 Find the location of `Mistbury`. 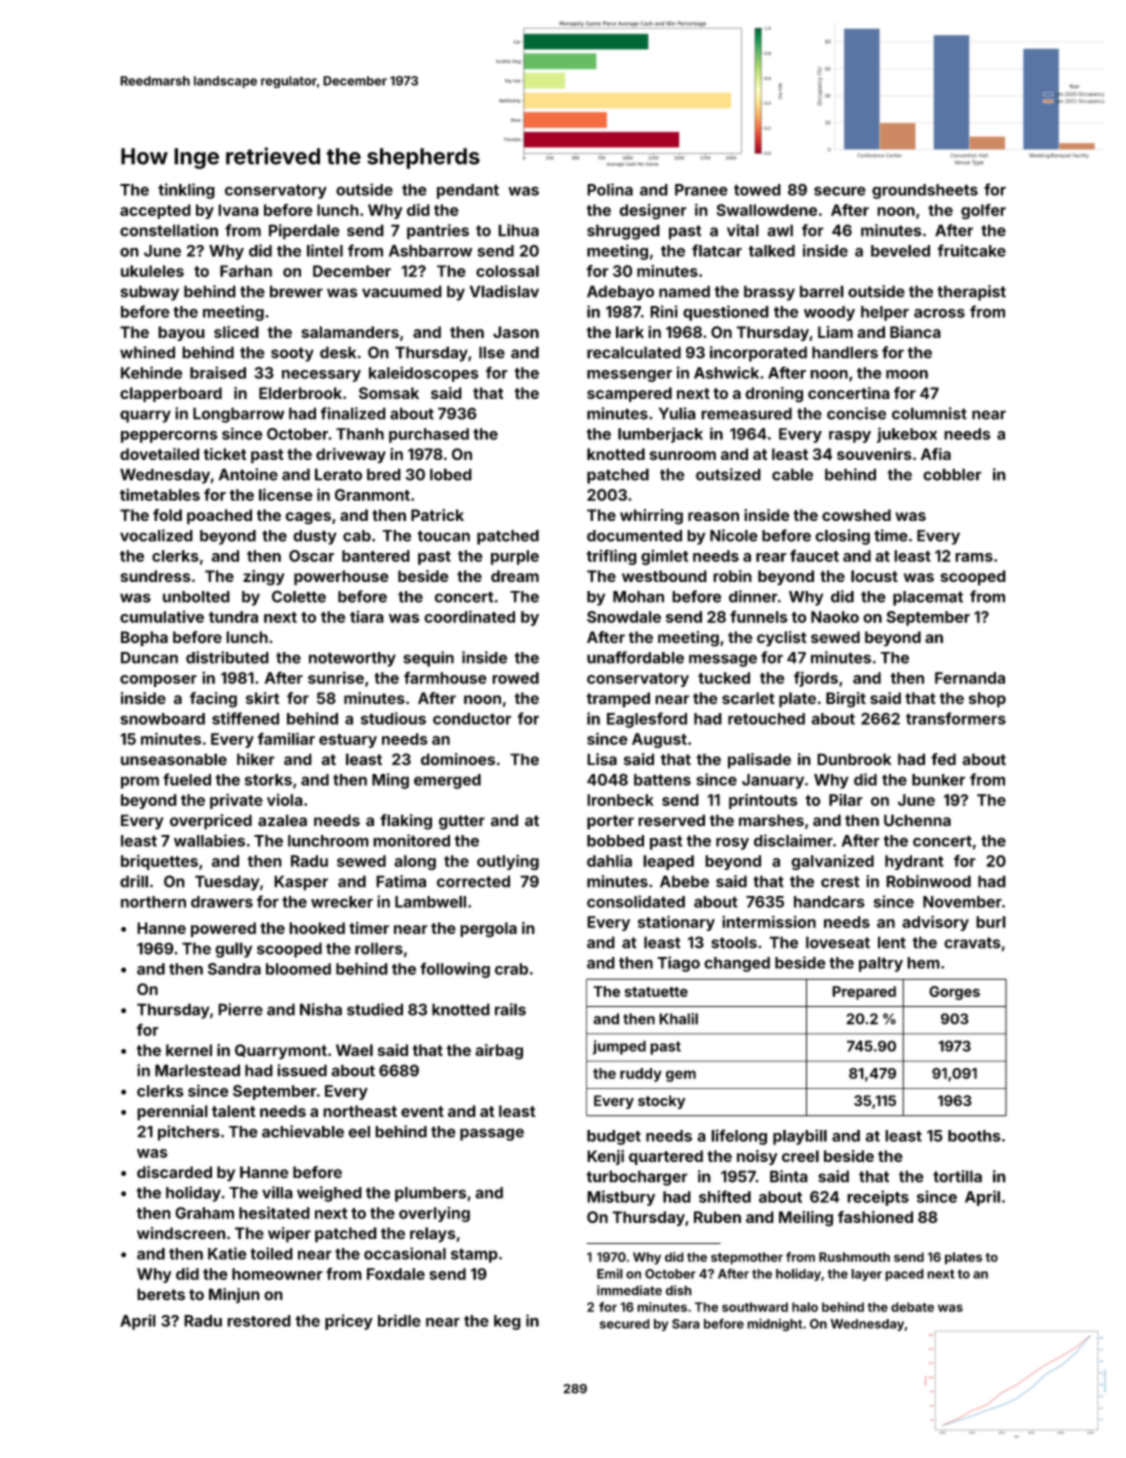

Mistbury is located at coordinates (621, 1198).
